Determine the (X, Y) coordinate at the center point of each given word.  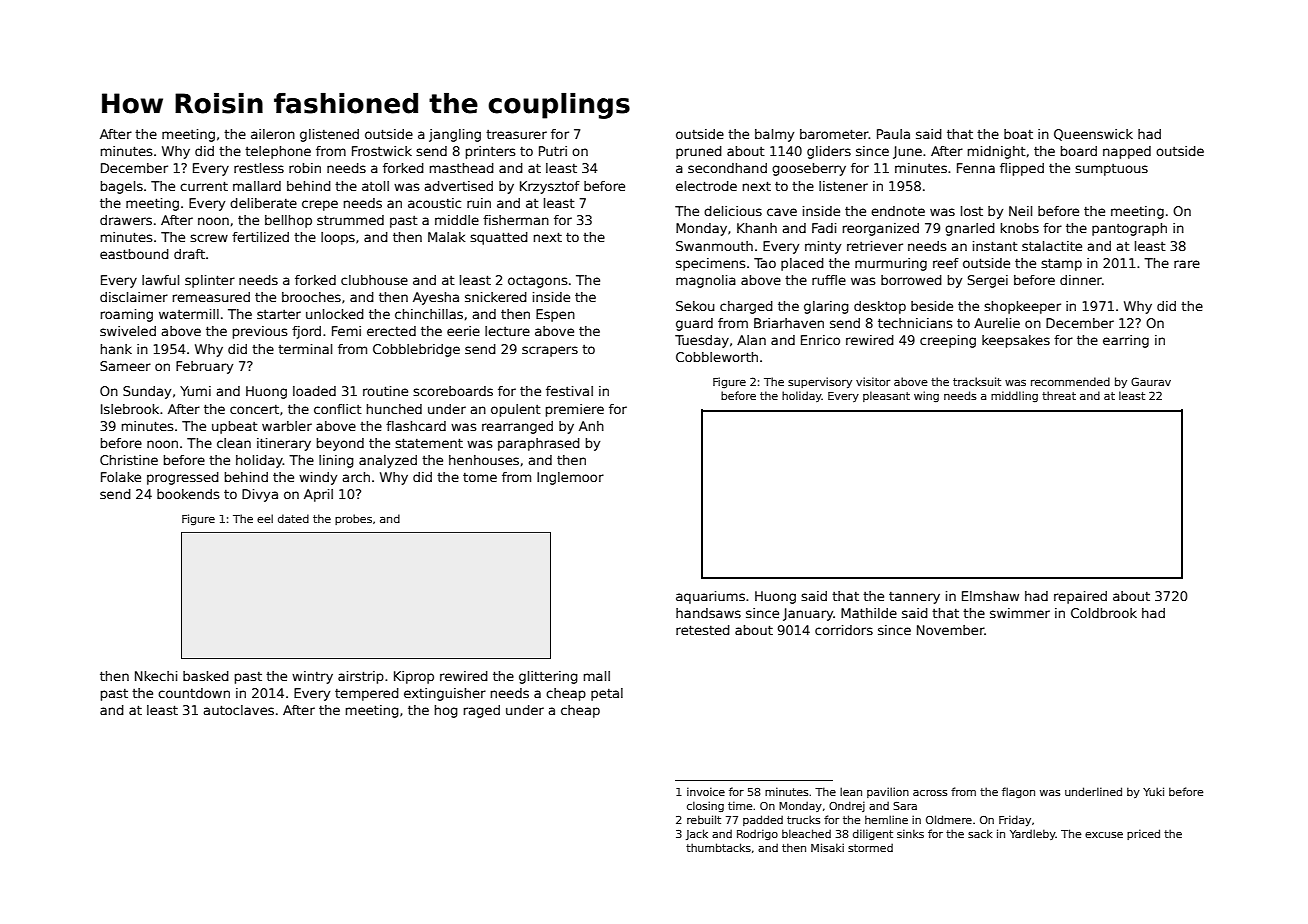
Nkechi (156, 676)
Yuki (1153, 791)
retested (703, 630)
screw (209, 238)
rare (1187, 264)
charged (746, 307)
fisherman (516, 220)
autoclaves (238, 710)
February (204, 367)
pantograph (1129, 229)
